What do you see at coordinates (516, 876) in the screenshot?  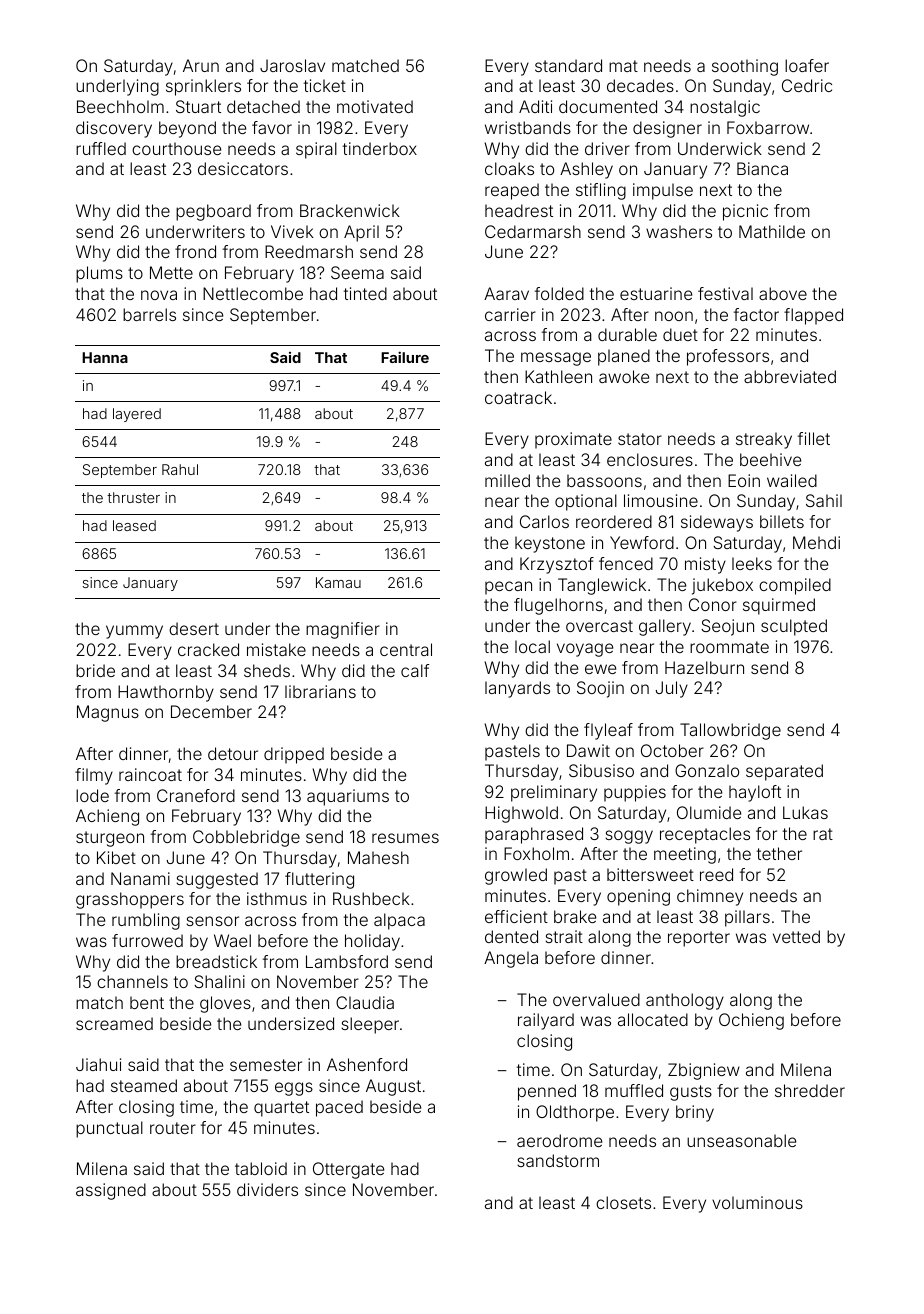 I see `growled` at bounding box center [516, 876].
